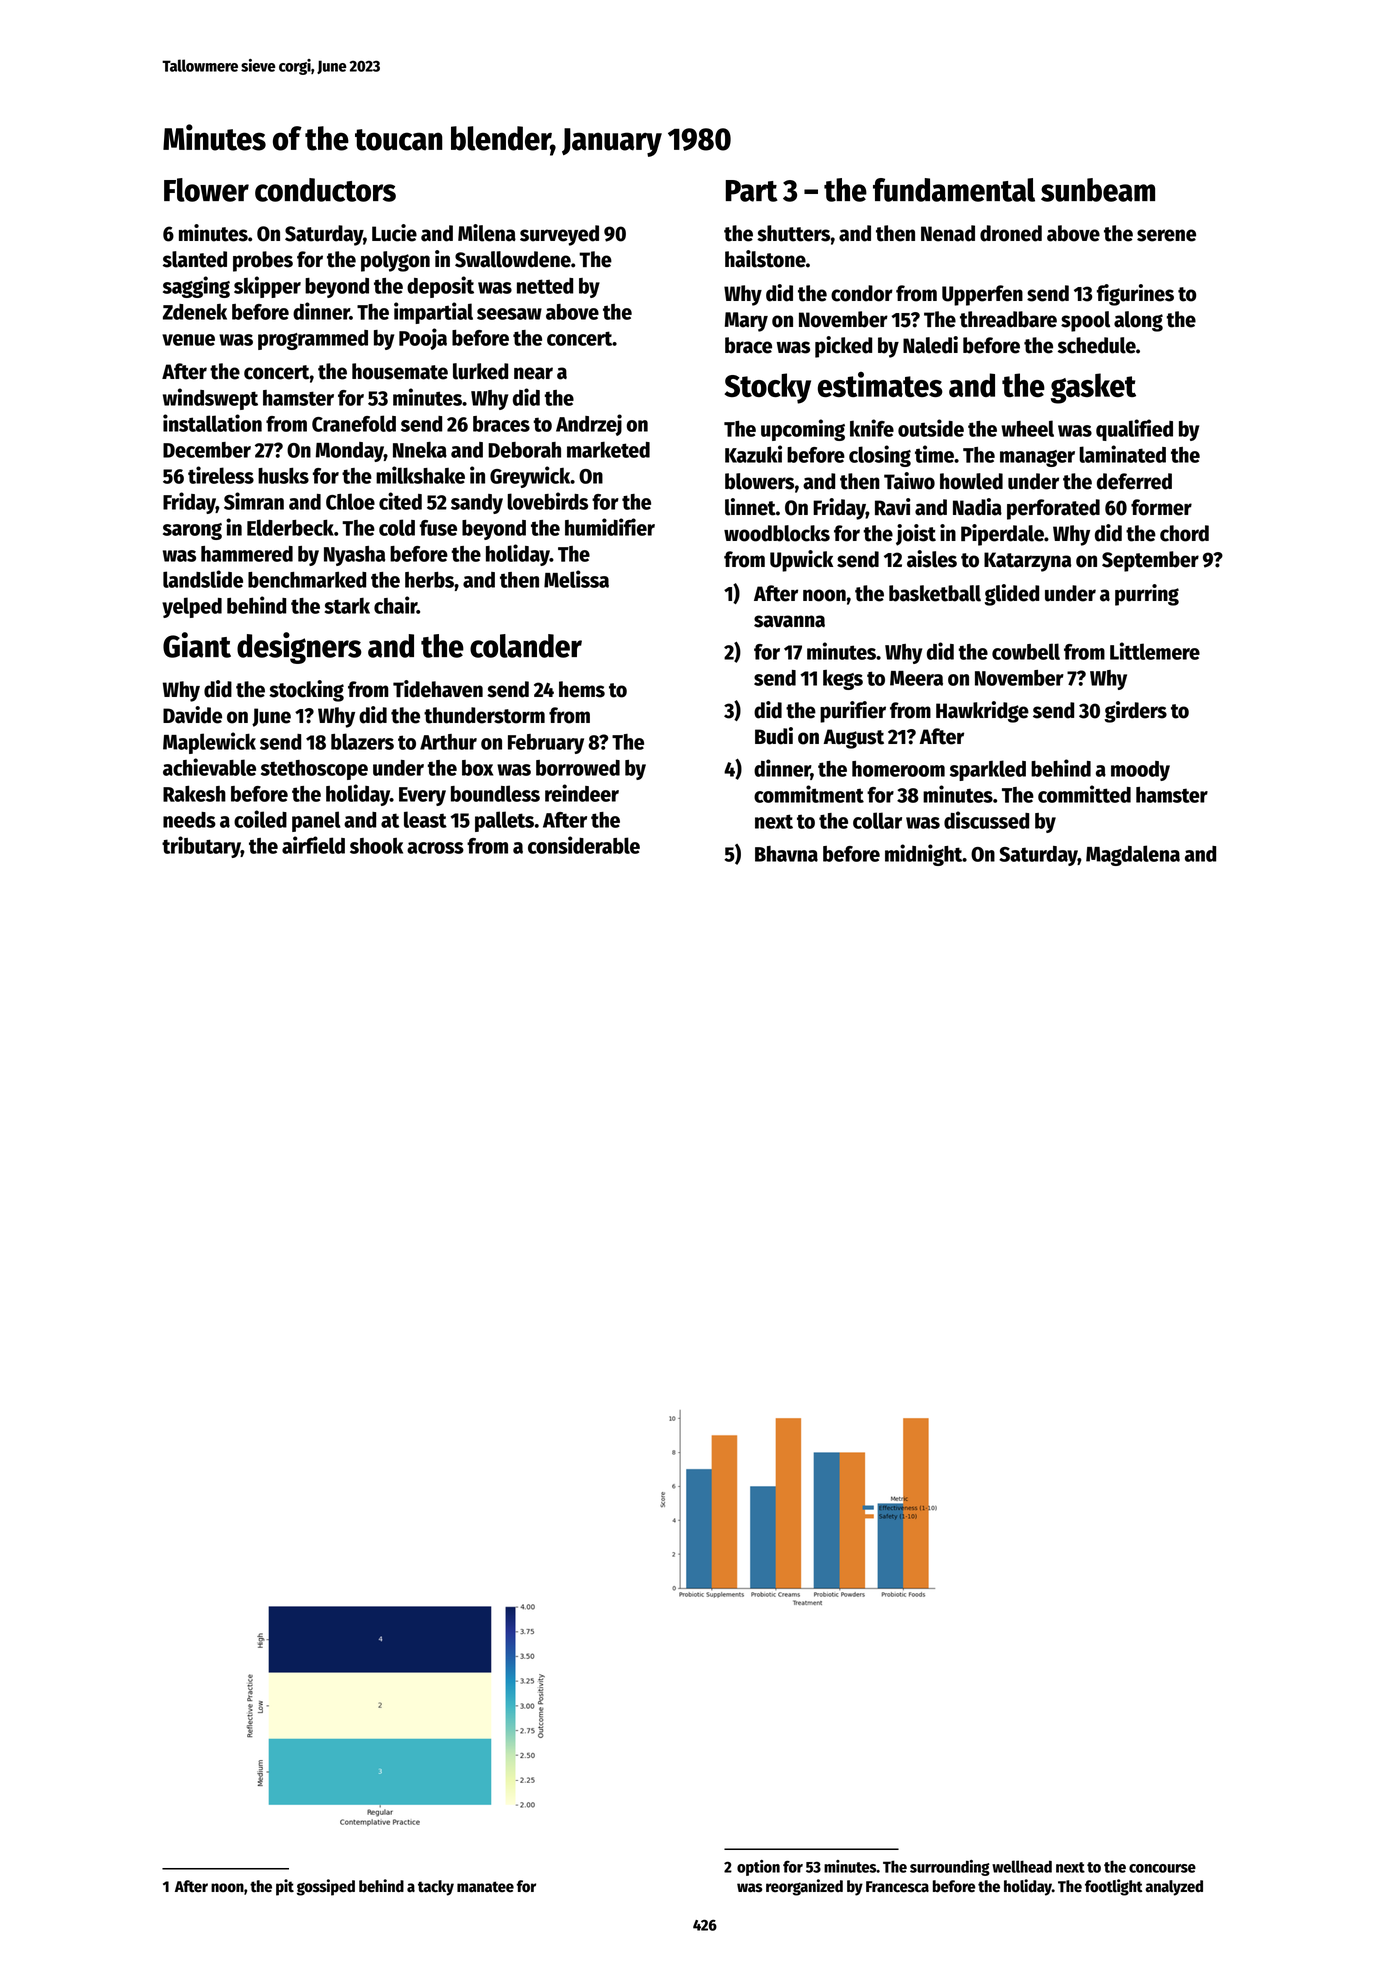 The image size is (1386, 1969). I want to click on wellhead, so click(1022, 1866).
